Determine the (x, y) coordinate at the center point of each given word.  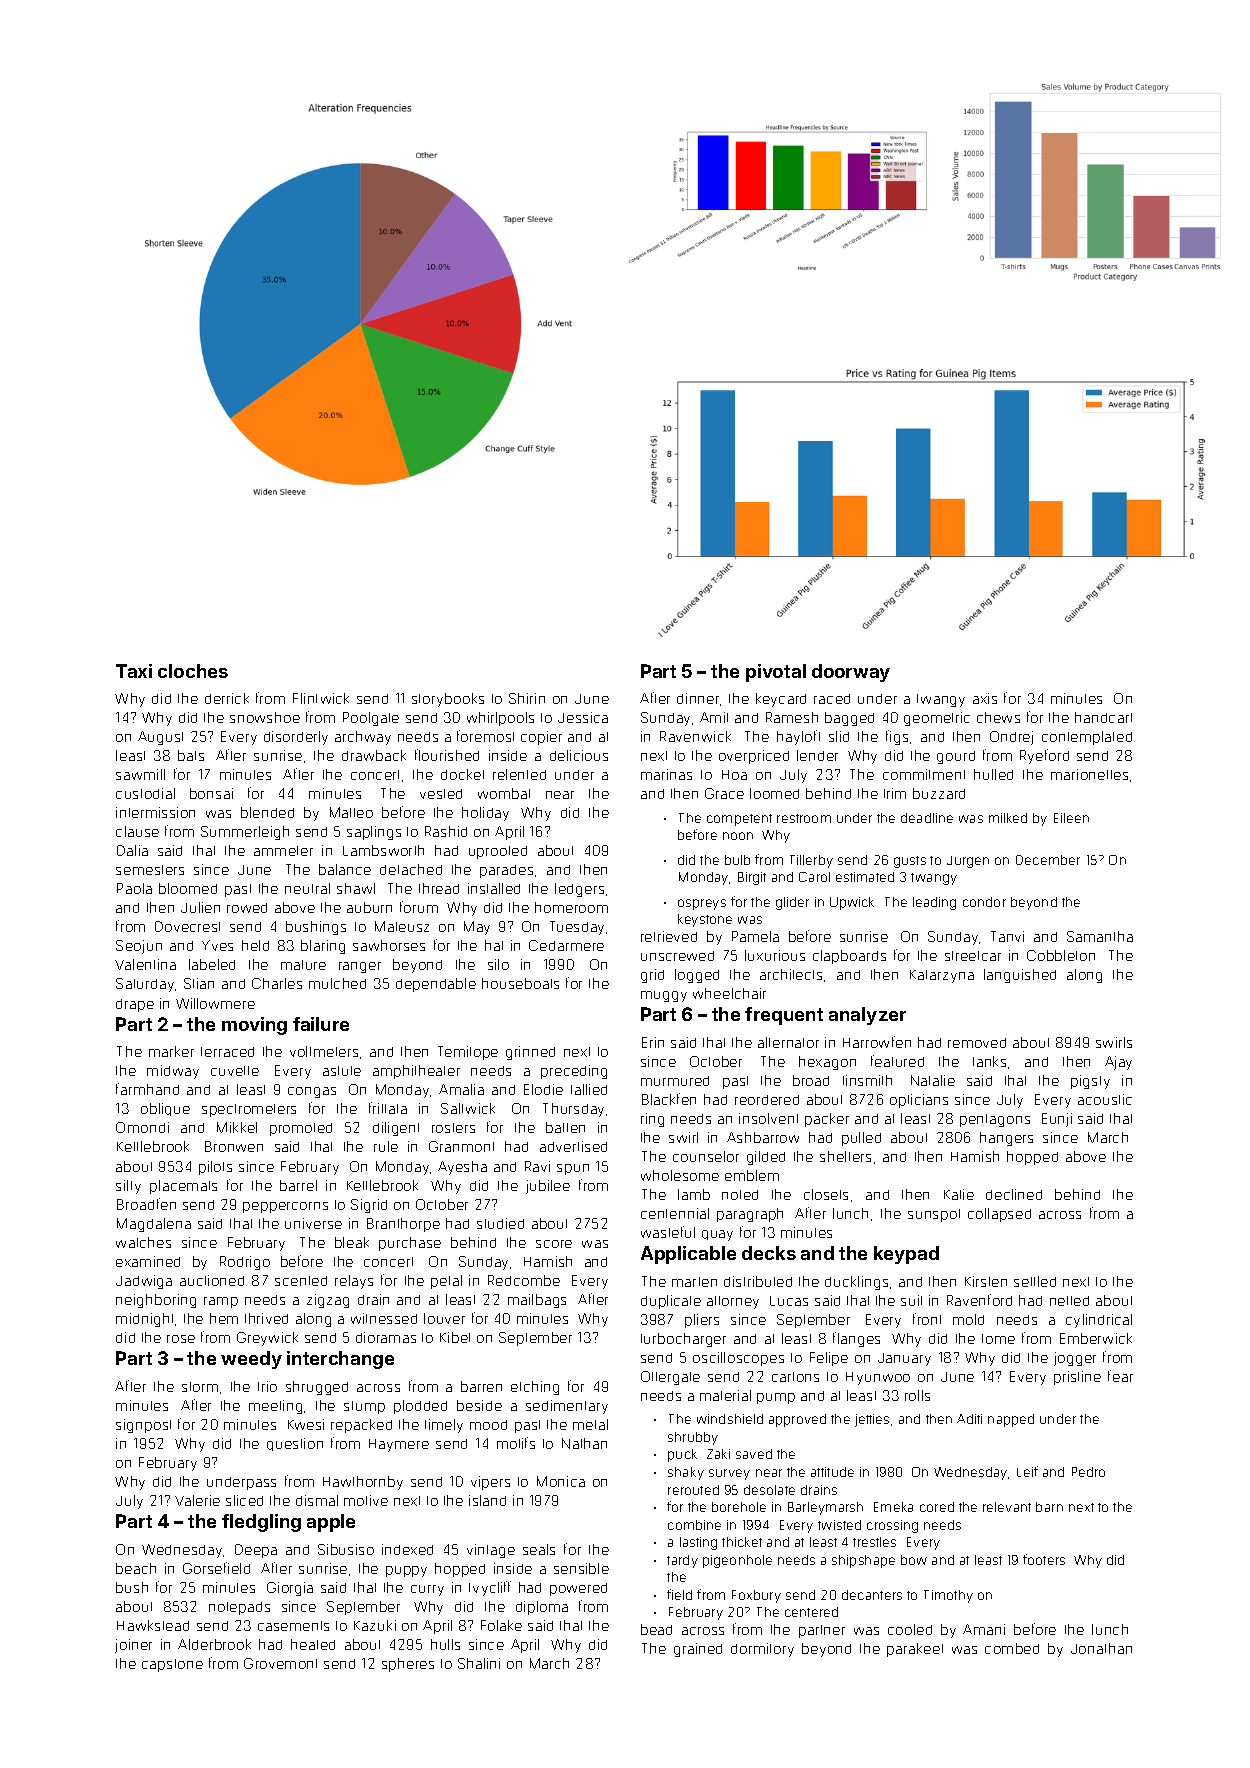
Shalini (479, 1663)
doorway (851, 673)
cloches (193, 671)
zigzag (328, 1301)
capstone (172, 1665)
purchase (410, 1244)
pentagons (995, 1120)
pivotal (776, 673)
